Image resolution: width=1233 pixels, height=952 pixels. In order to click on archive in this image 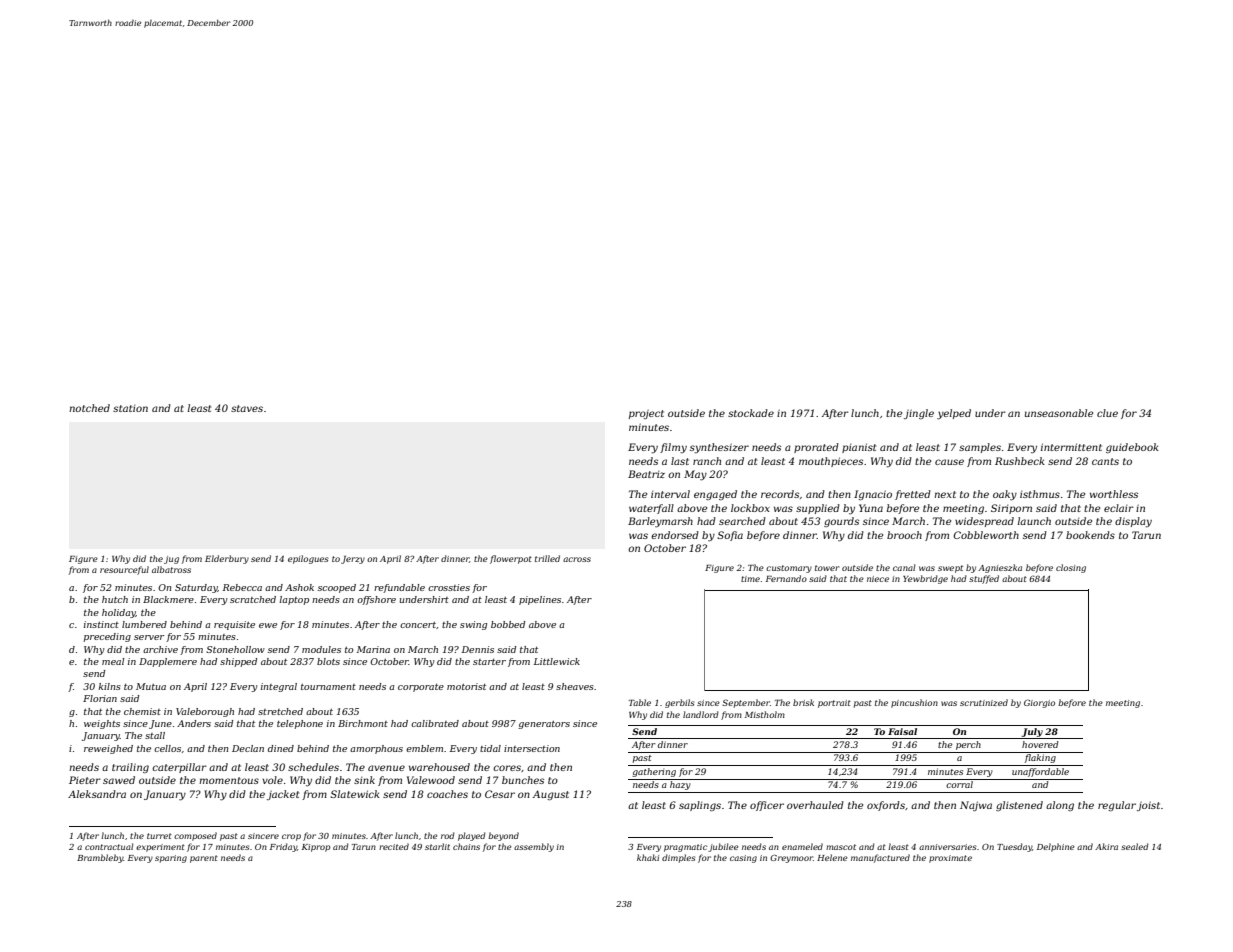, I will do `click(160, 649)`.
